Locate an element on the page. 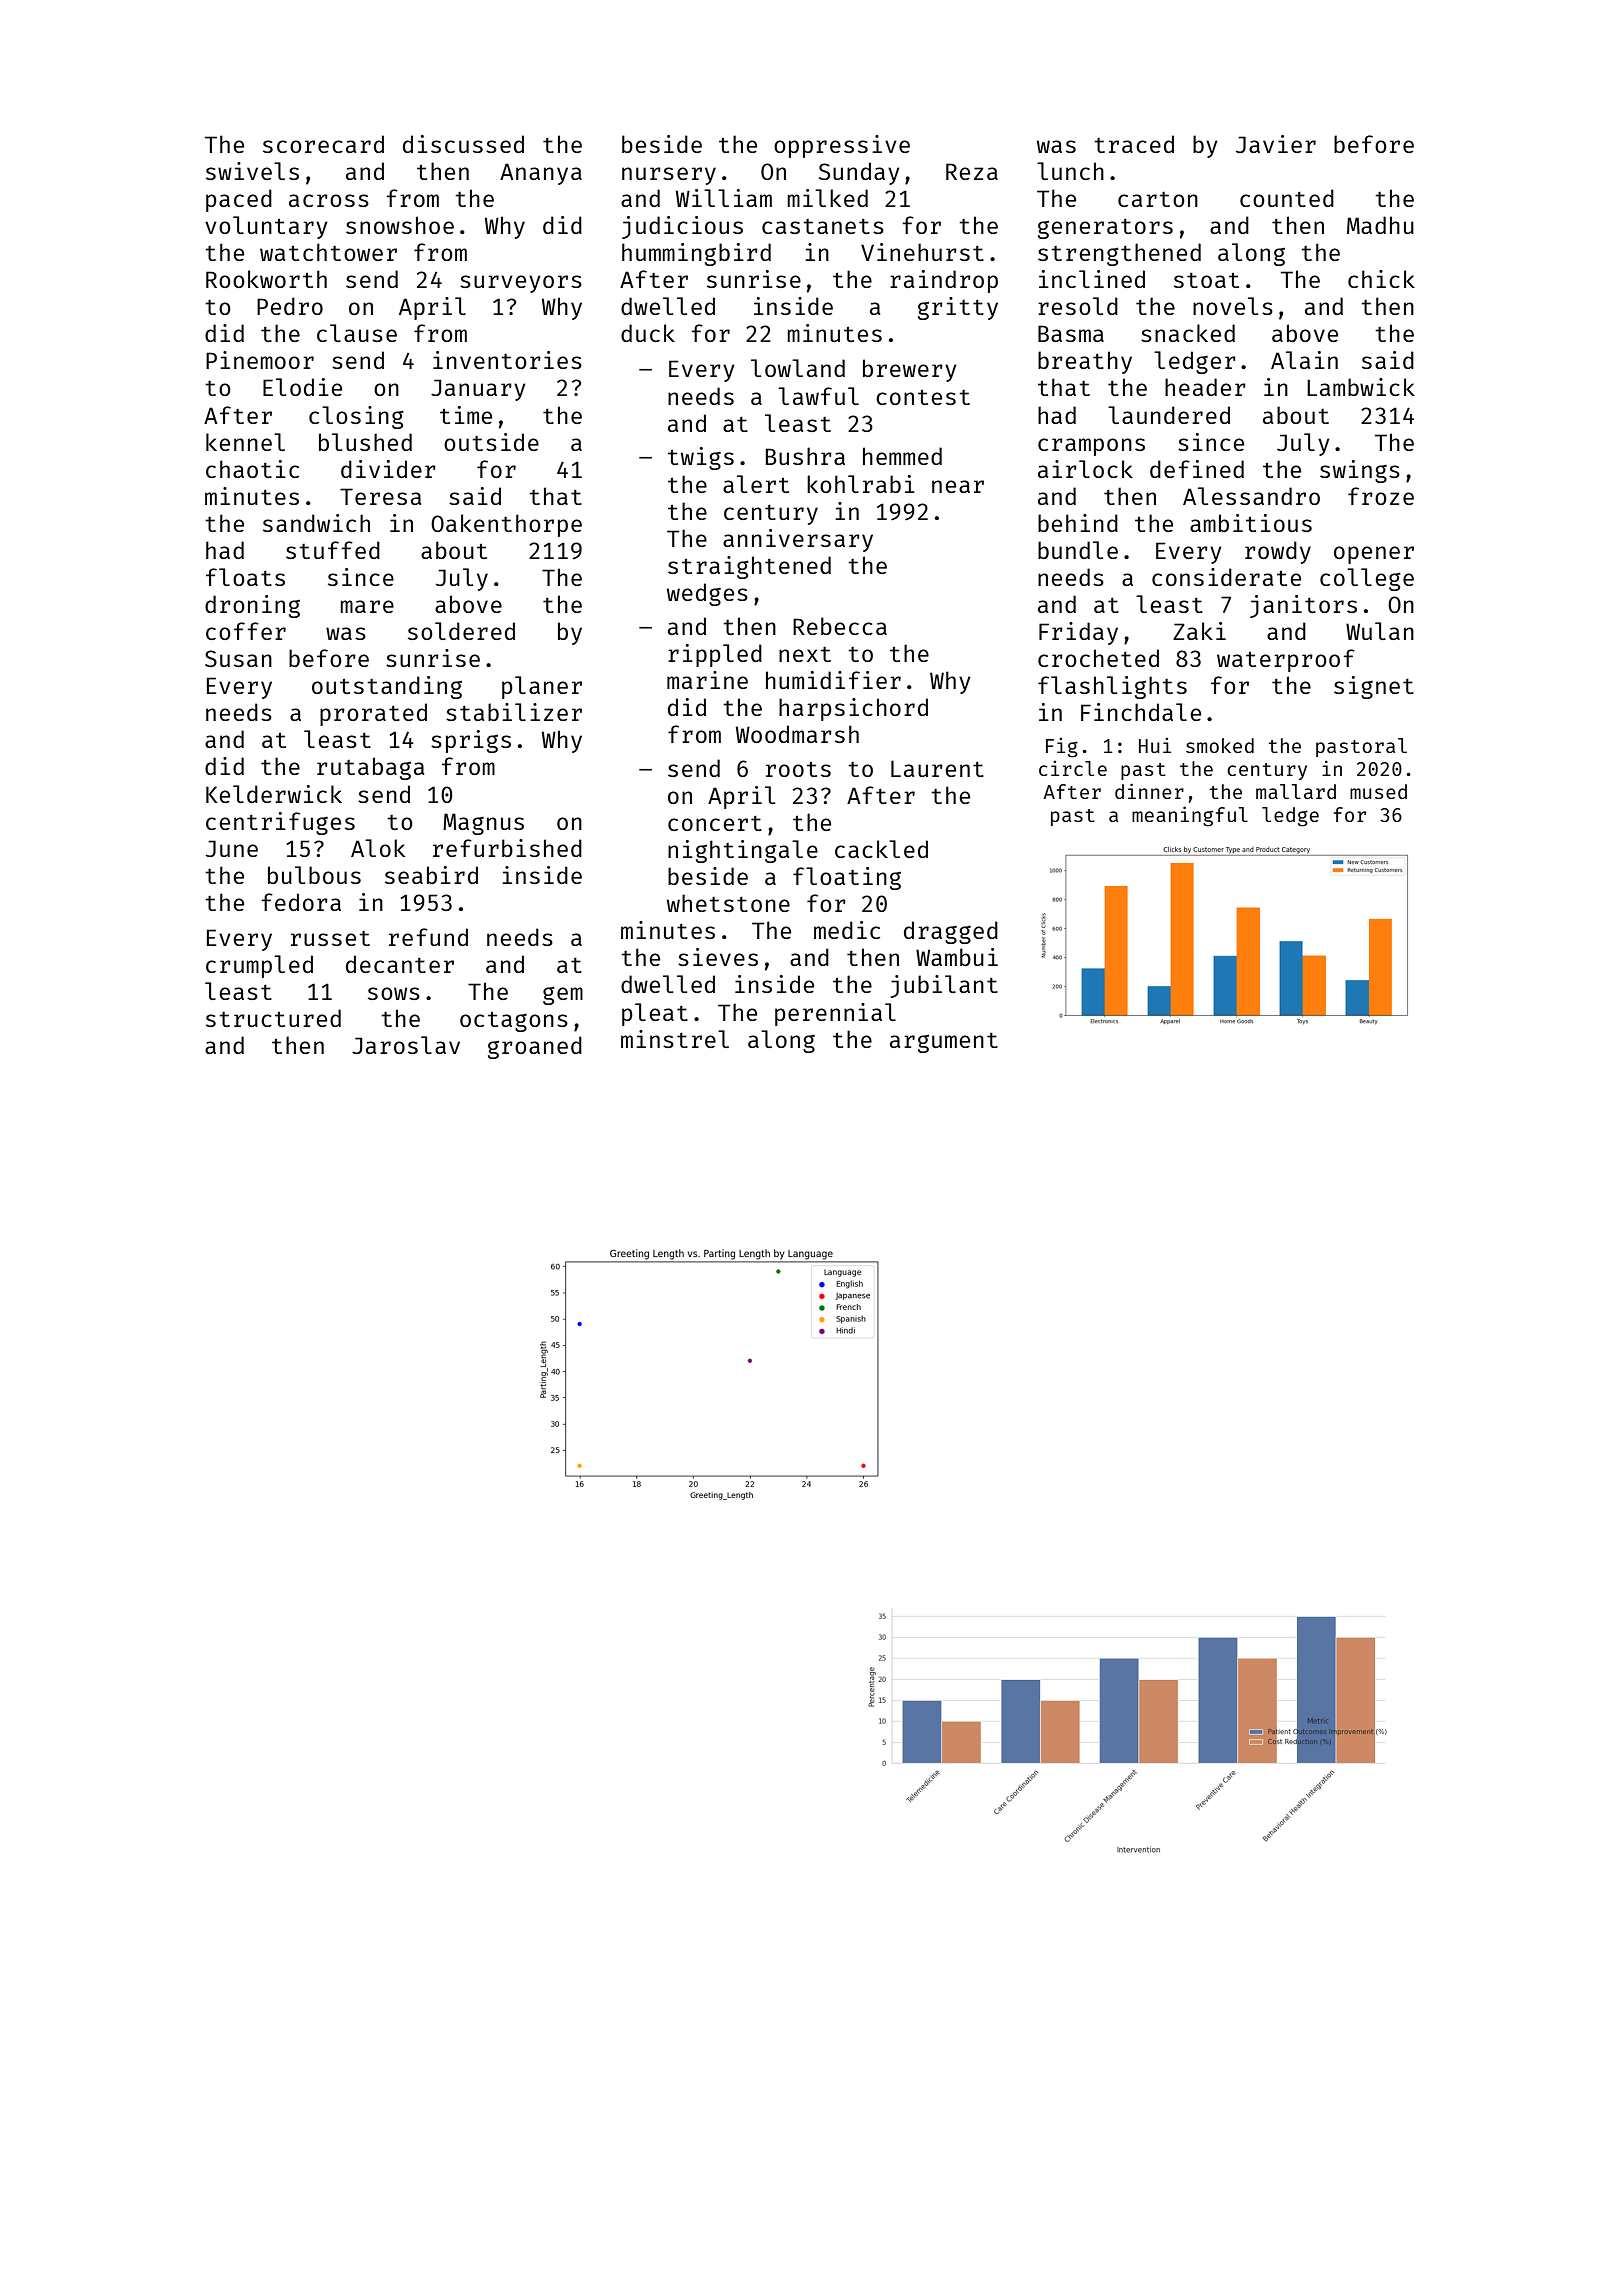  mused is located at coordinates (1378, 791).
